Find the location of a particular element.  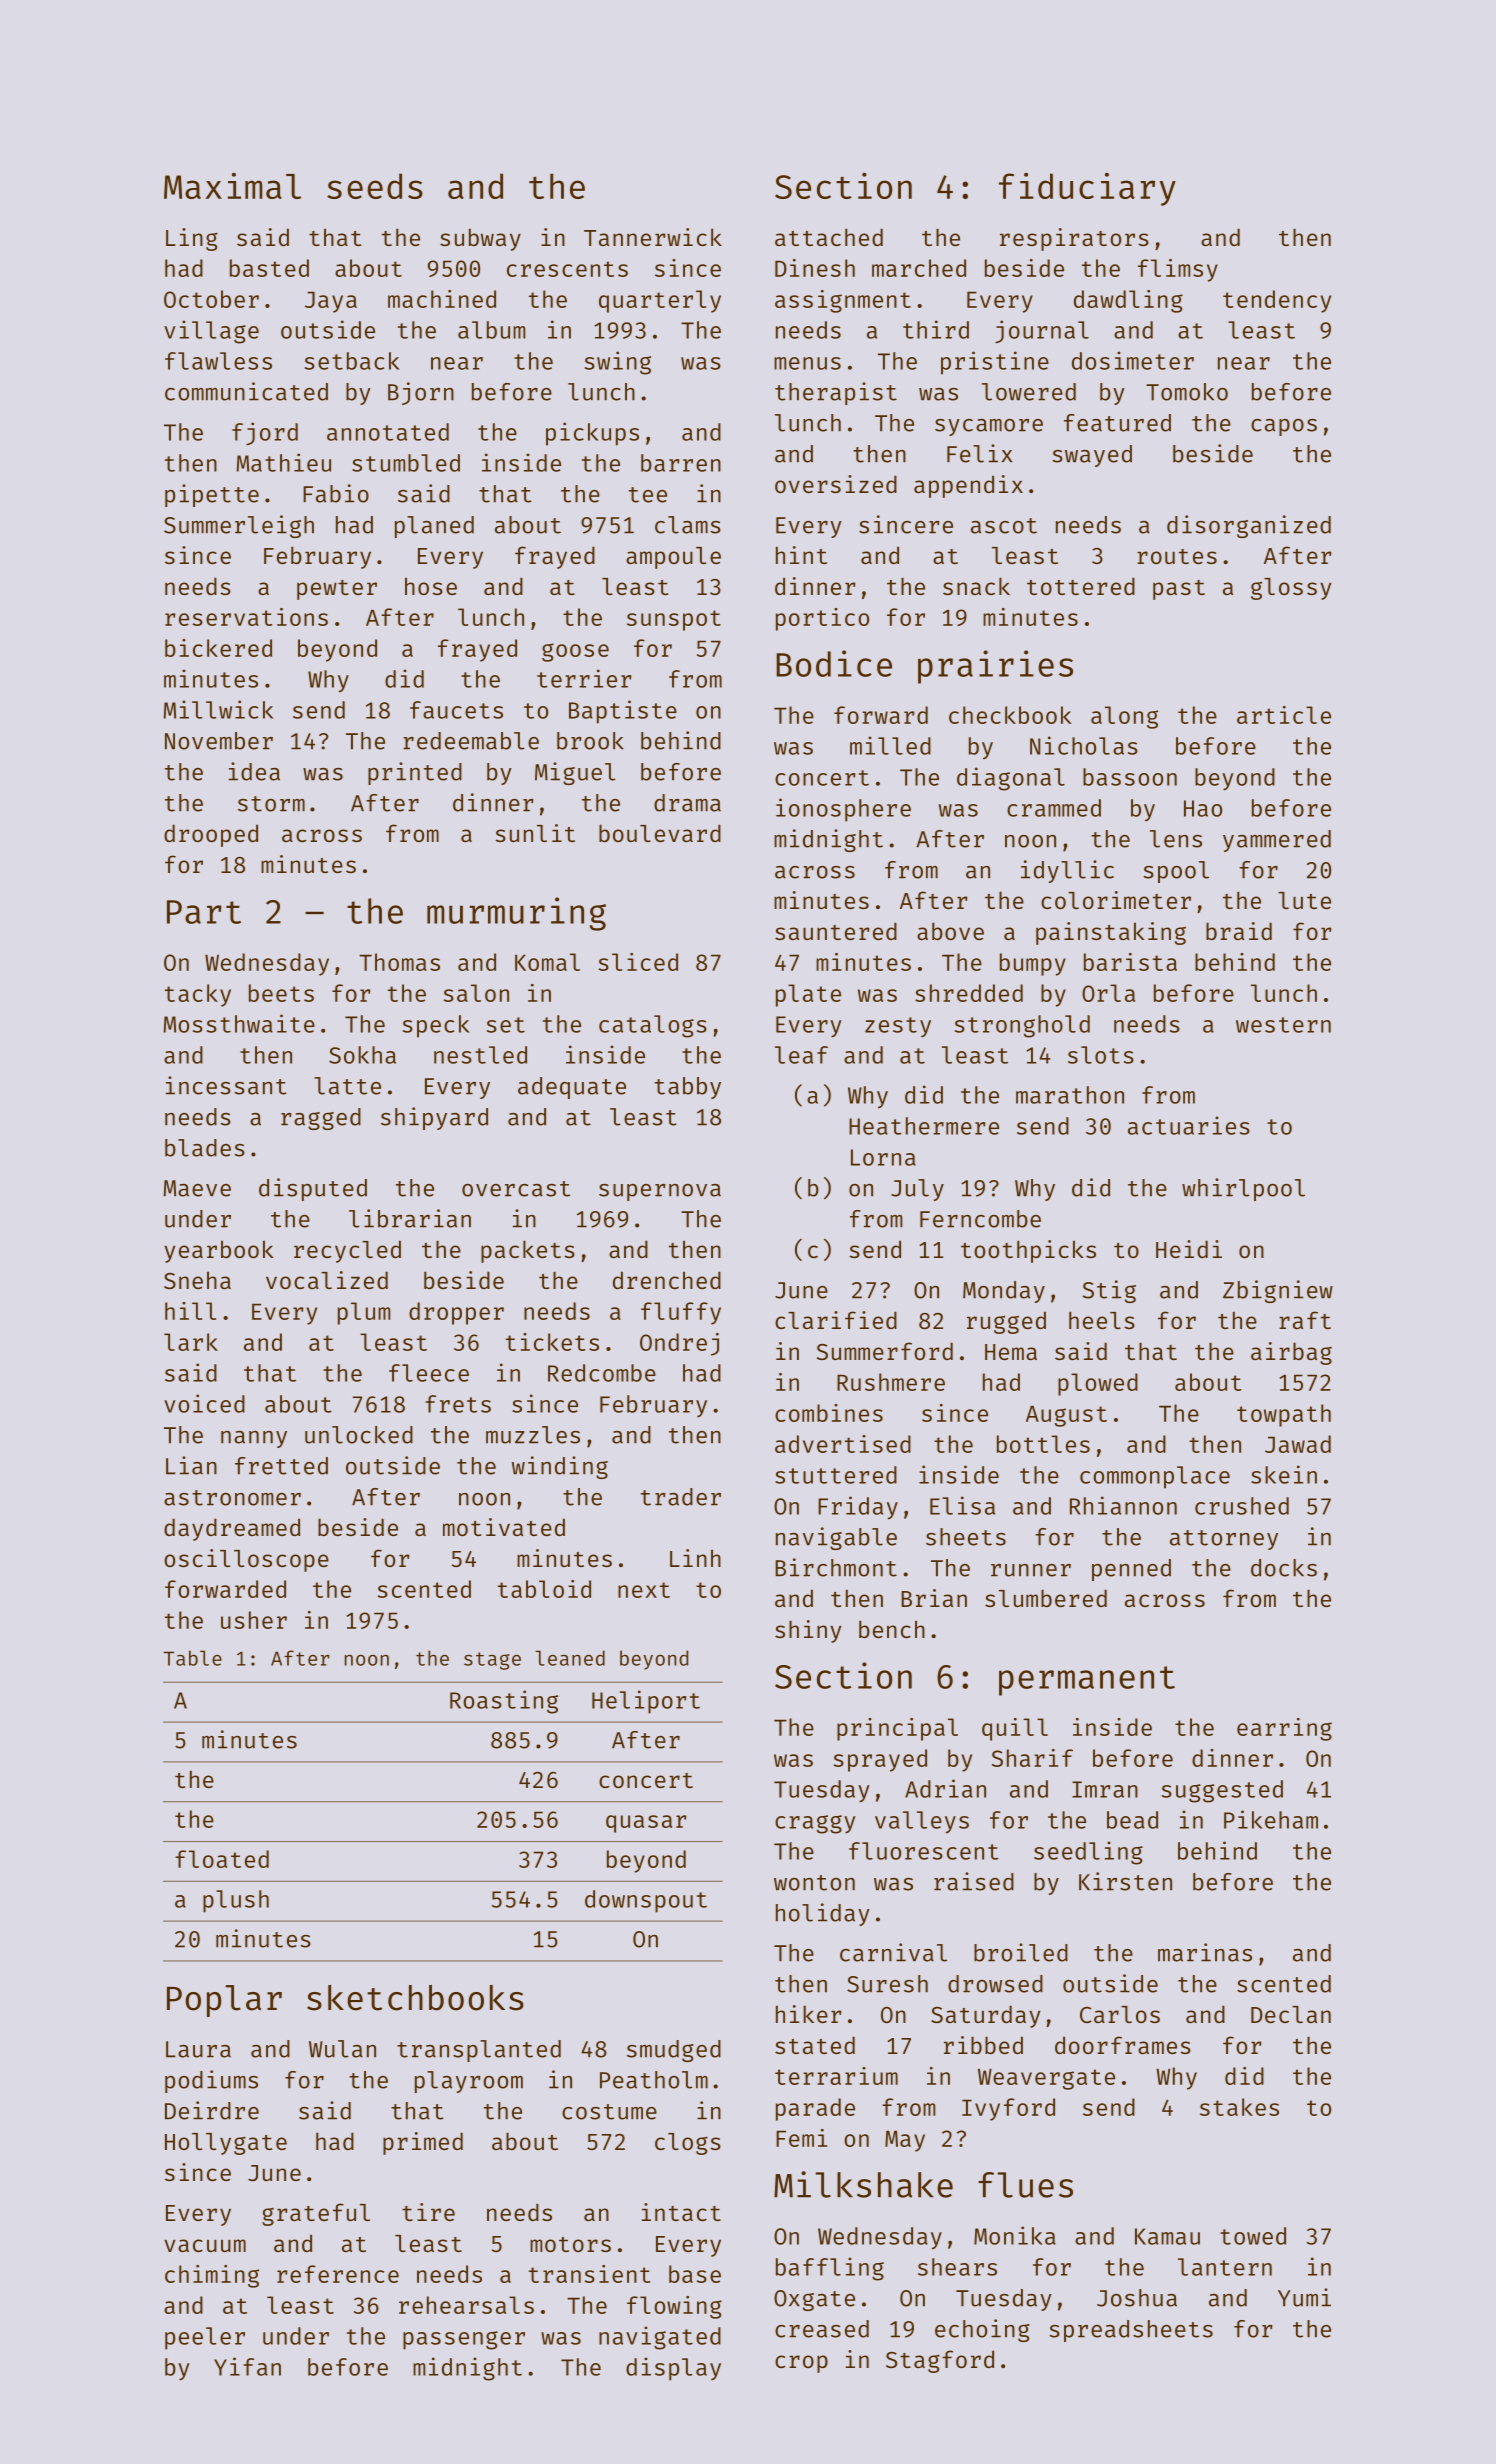

creased is located at coordinates (822, 2329).
